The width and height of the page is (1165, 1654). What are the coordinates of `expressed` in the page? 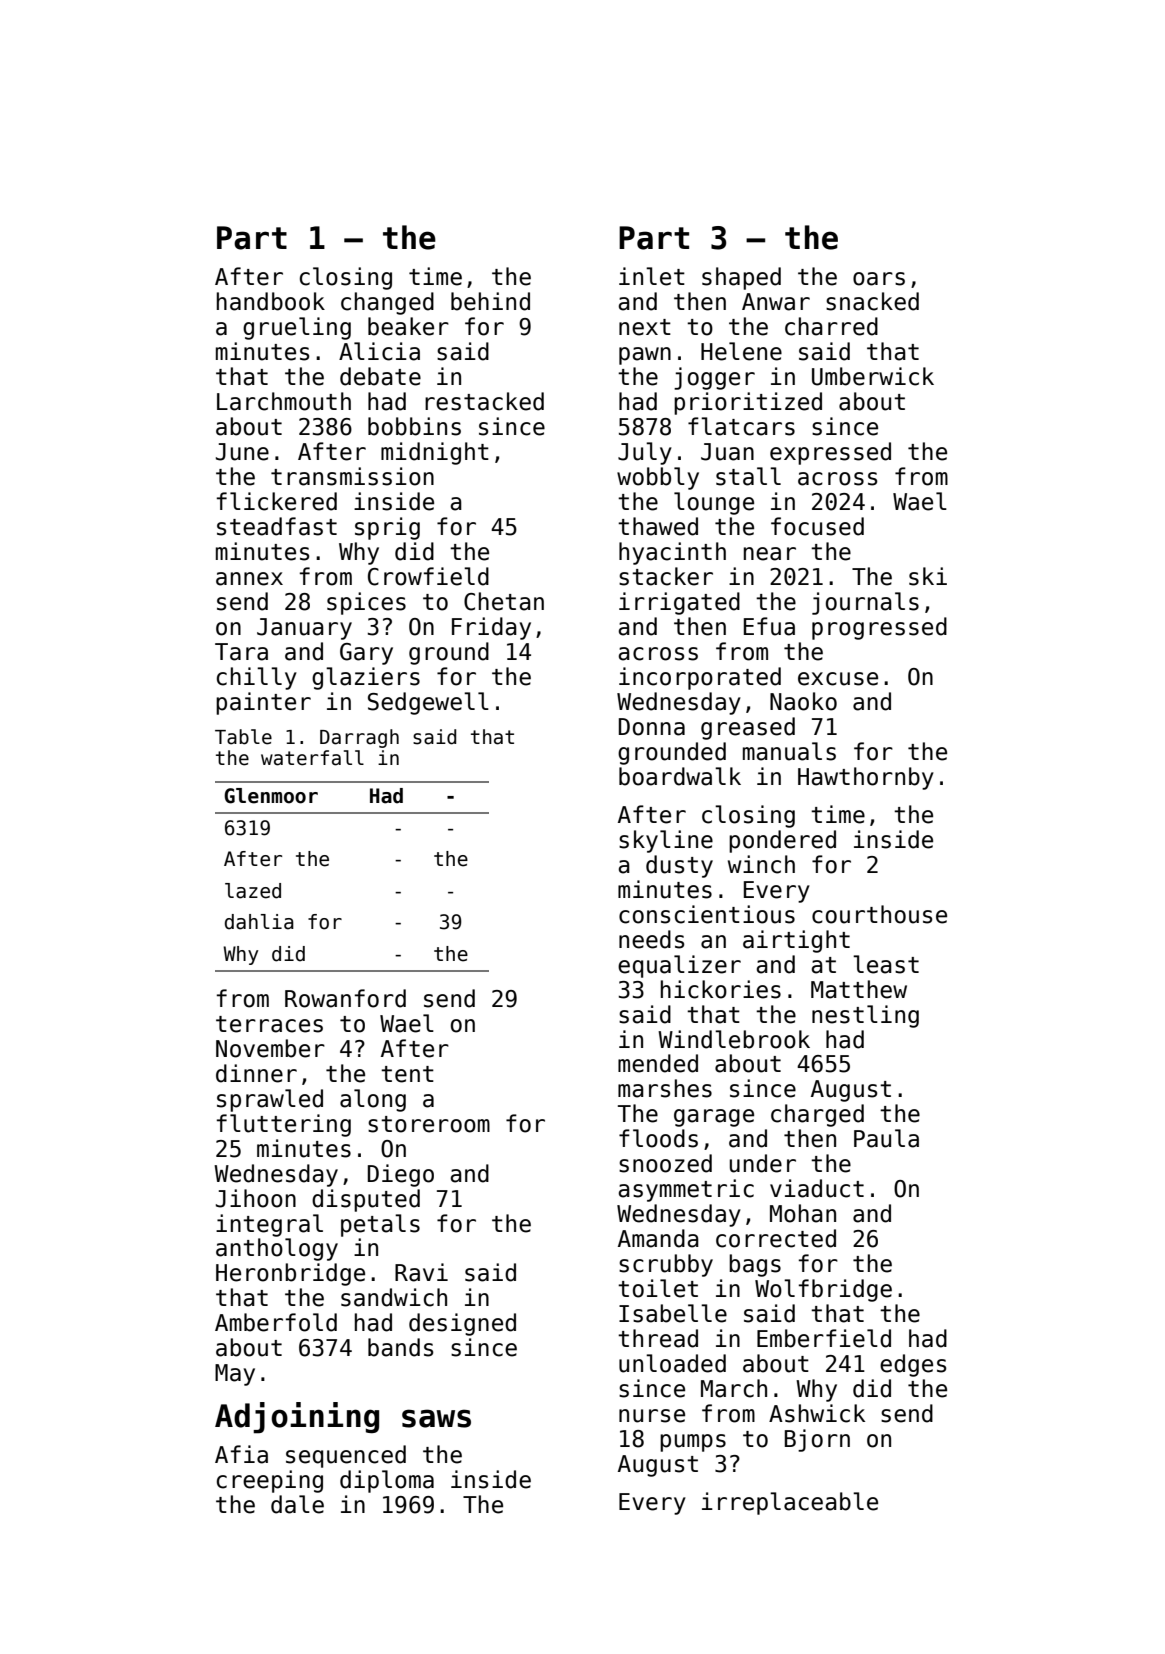 It's located at (830, 453).
